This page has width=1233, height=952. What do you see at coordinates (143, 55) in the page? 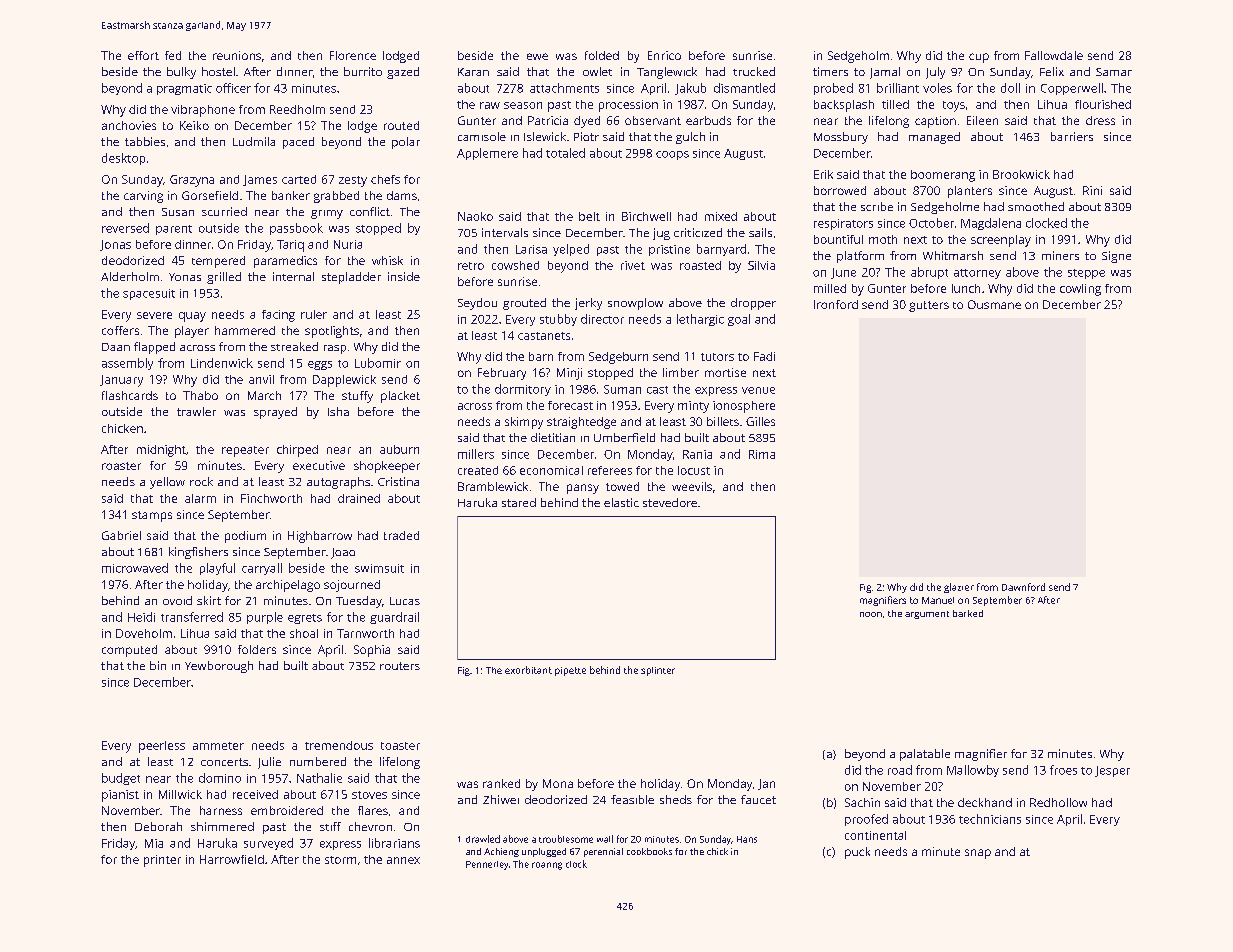
I see `effort` at bounding box center [143, 55].
